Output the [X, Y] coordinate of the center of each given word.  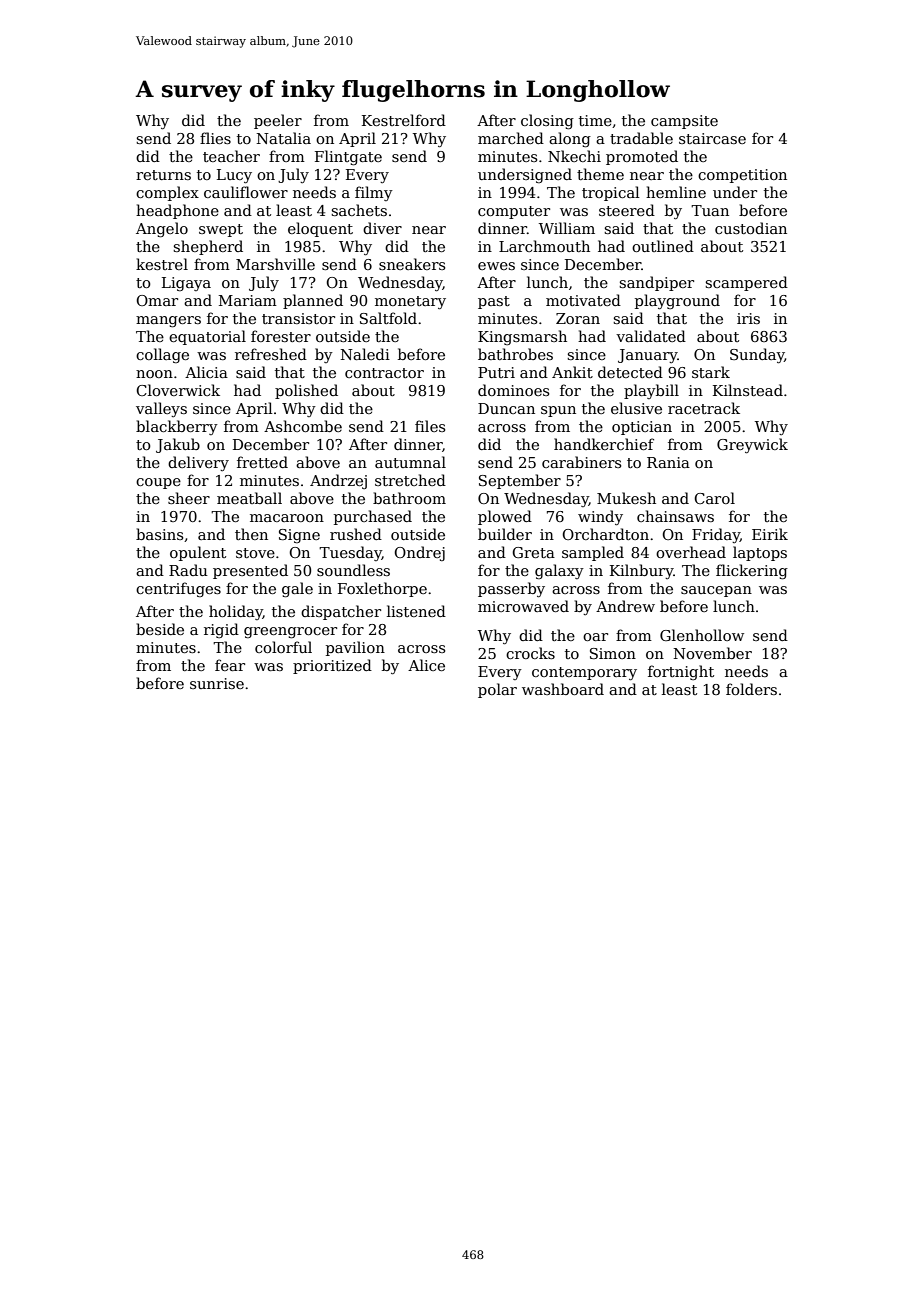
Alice [426, 665]
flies [215, 138]
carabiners [581, 462]
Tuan [710, 210]
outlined [663, 246]
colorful [283, 647]
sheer [189, 498]
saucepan [716, 591]
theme [600, 174]
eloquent [320, 229]
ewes [496, 266]
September [520, 481]
